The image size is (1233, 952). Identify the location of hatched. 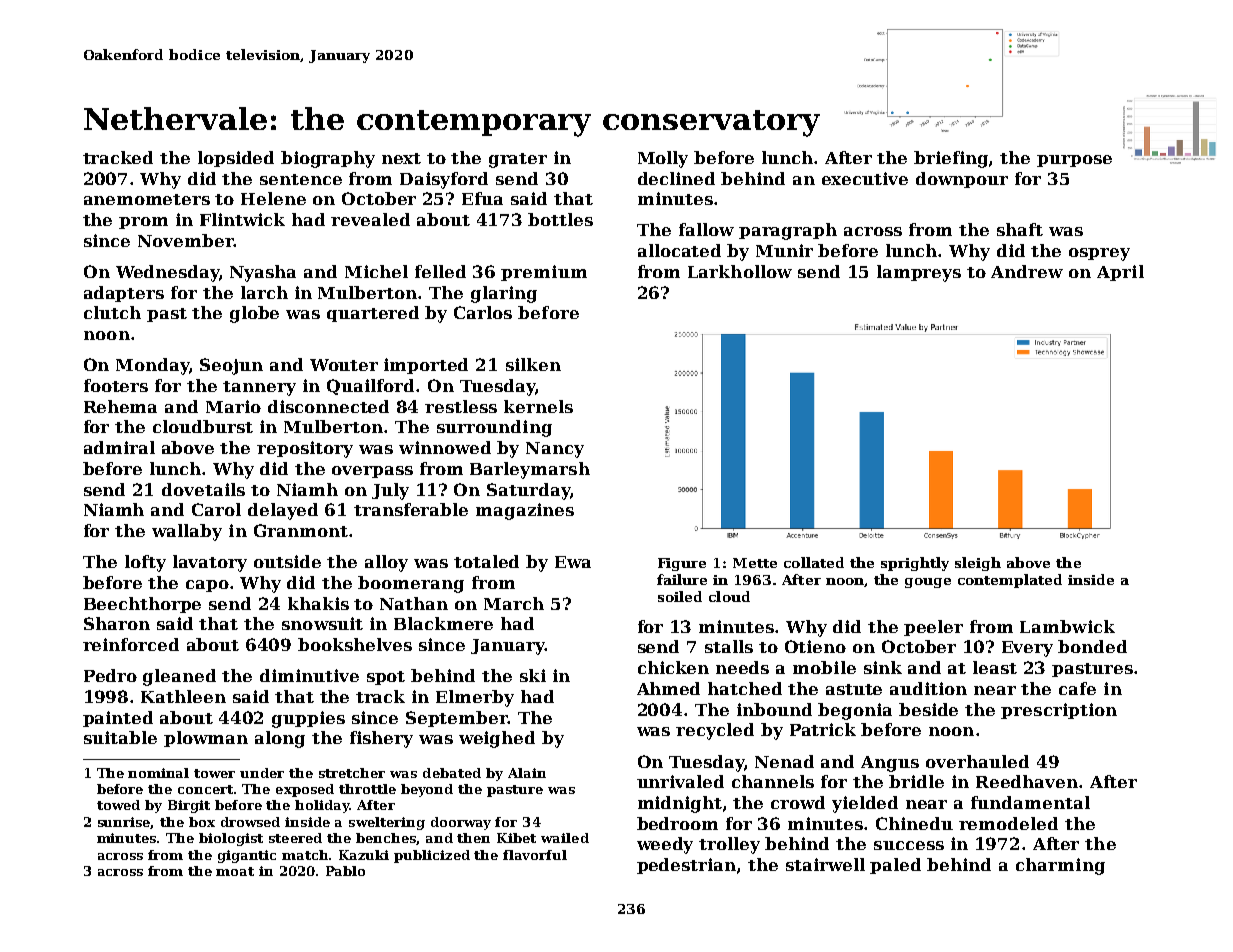
(745, 688).
